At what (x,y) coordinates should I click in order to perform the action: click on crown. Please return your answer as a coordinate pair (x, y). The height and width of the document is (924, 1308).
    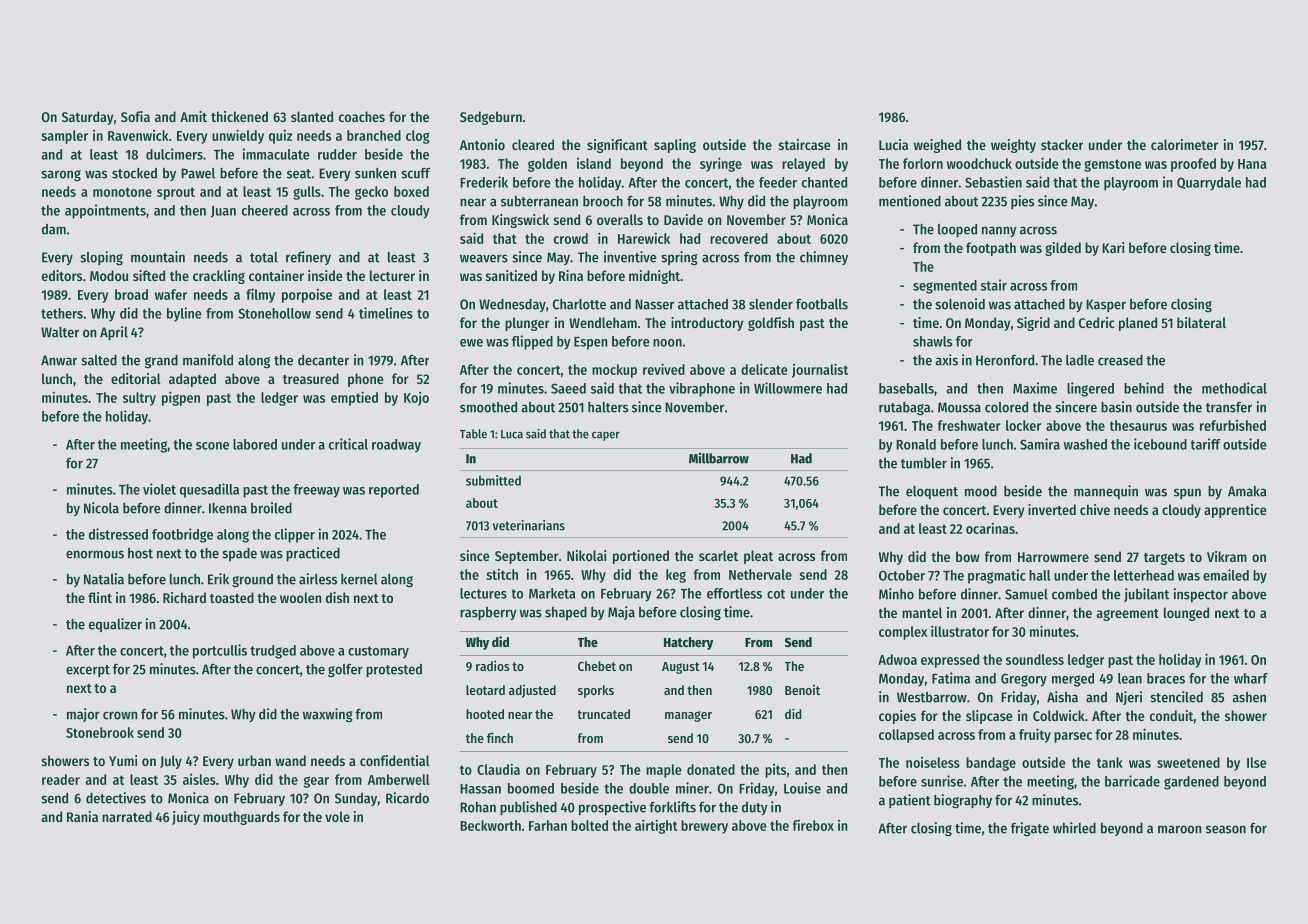
    Looking at the image, I should click on (120, 715).
